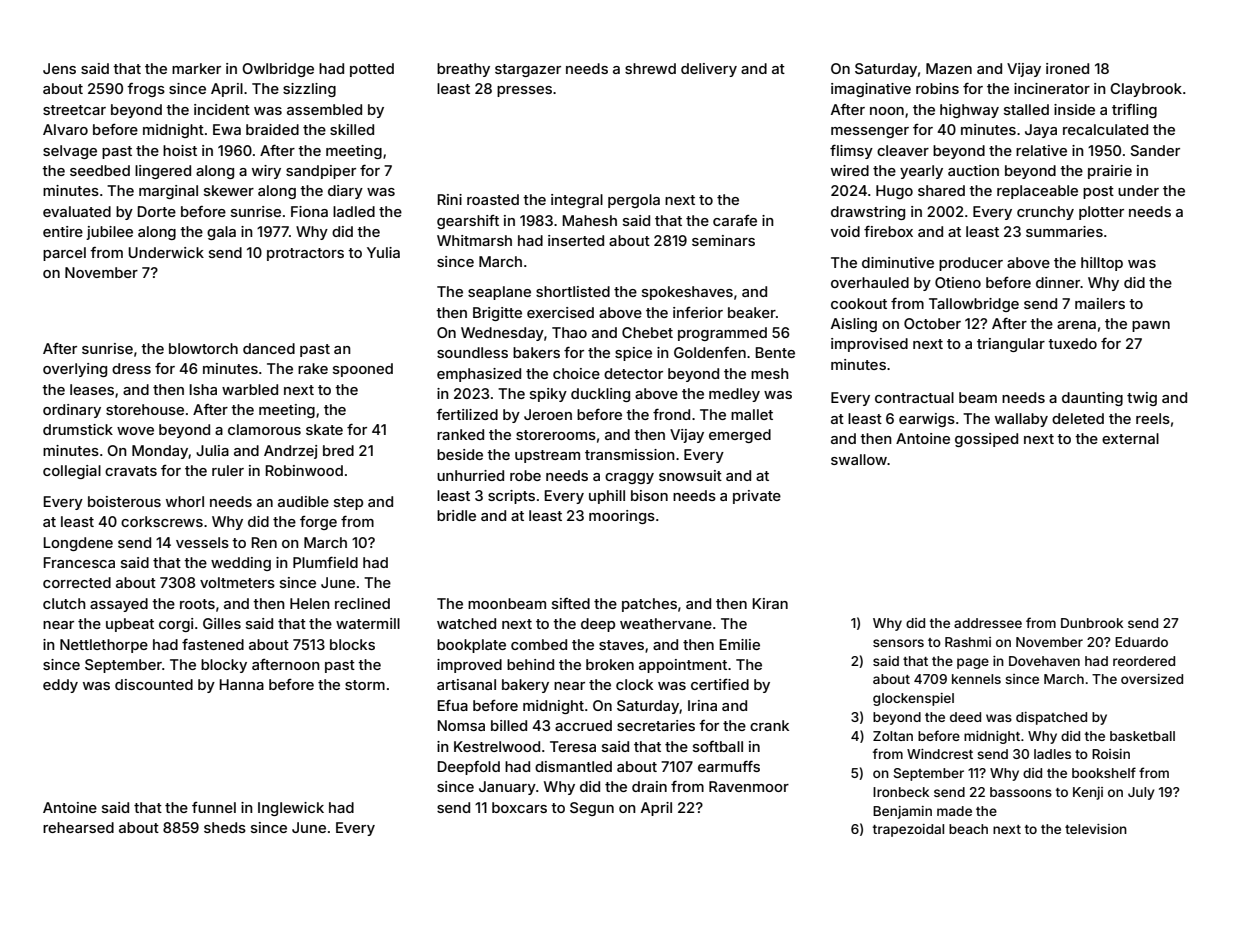  Describe the element at coordinates (278, 70) in the screenshot. I see `Owlbridge` at that location.
